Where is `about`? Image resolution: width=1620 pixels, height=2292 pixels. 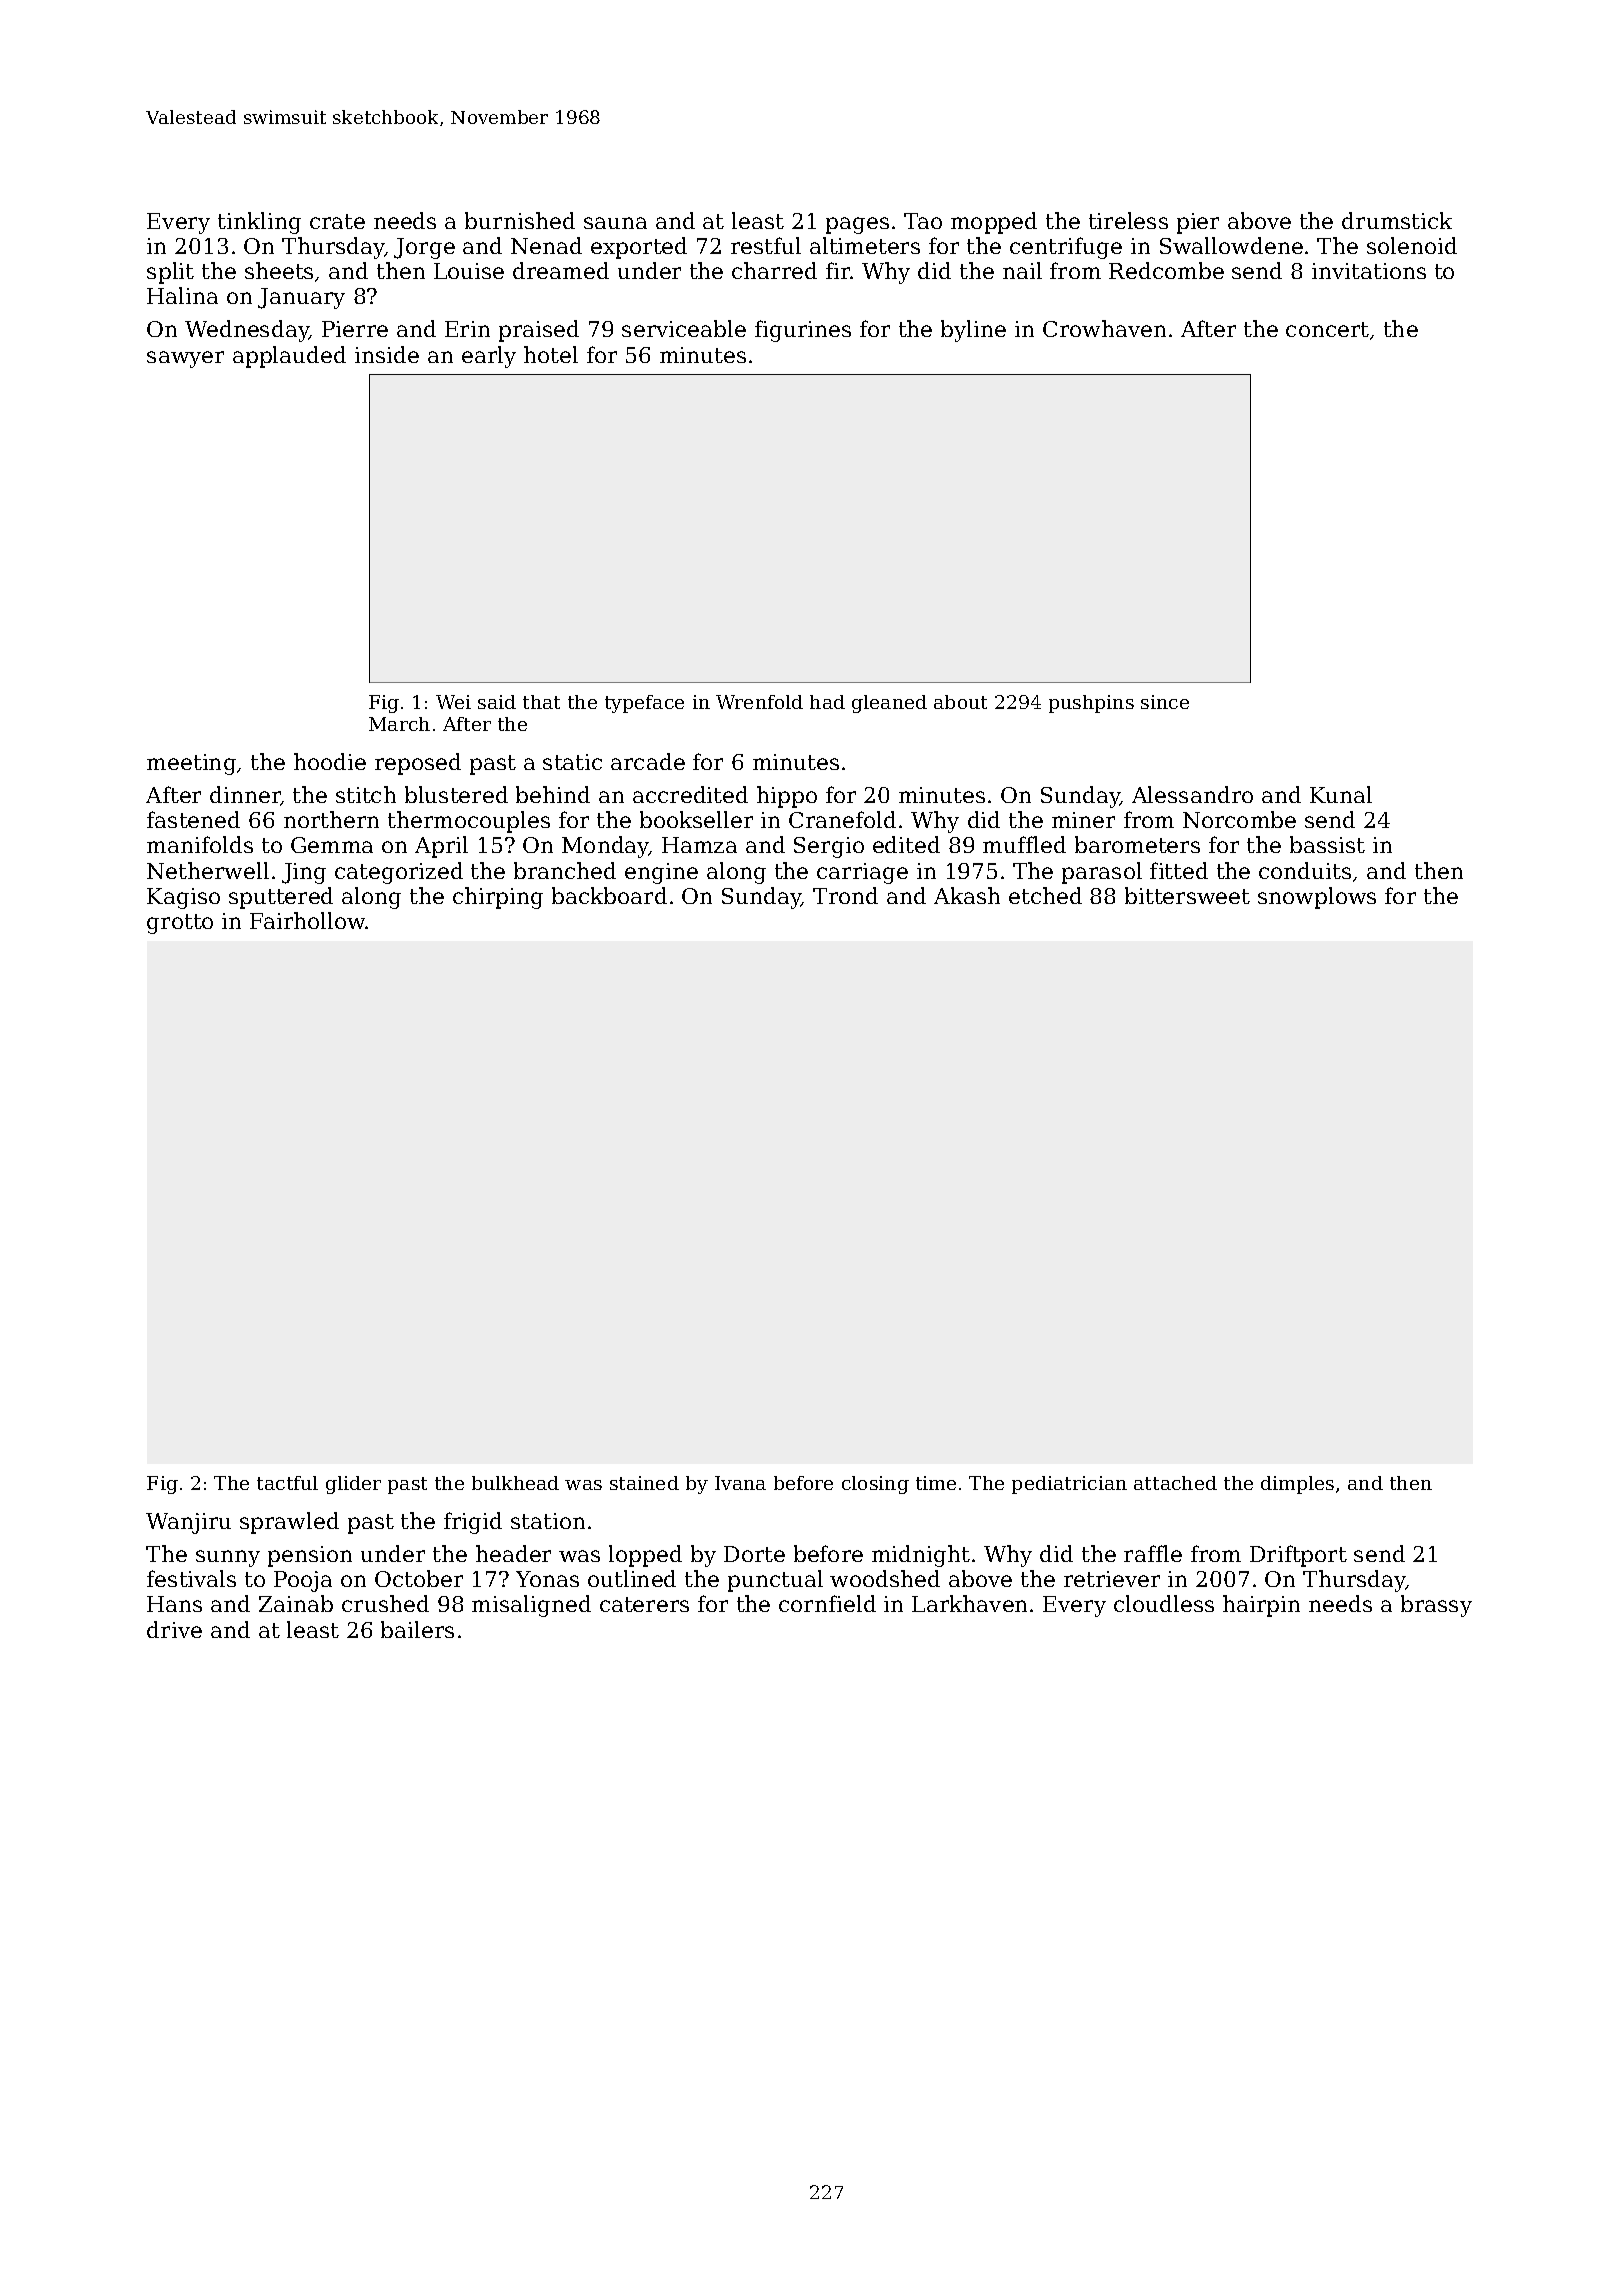
about is located at coordinates (960, 702).
